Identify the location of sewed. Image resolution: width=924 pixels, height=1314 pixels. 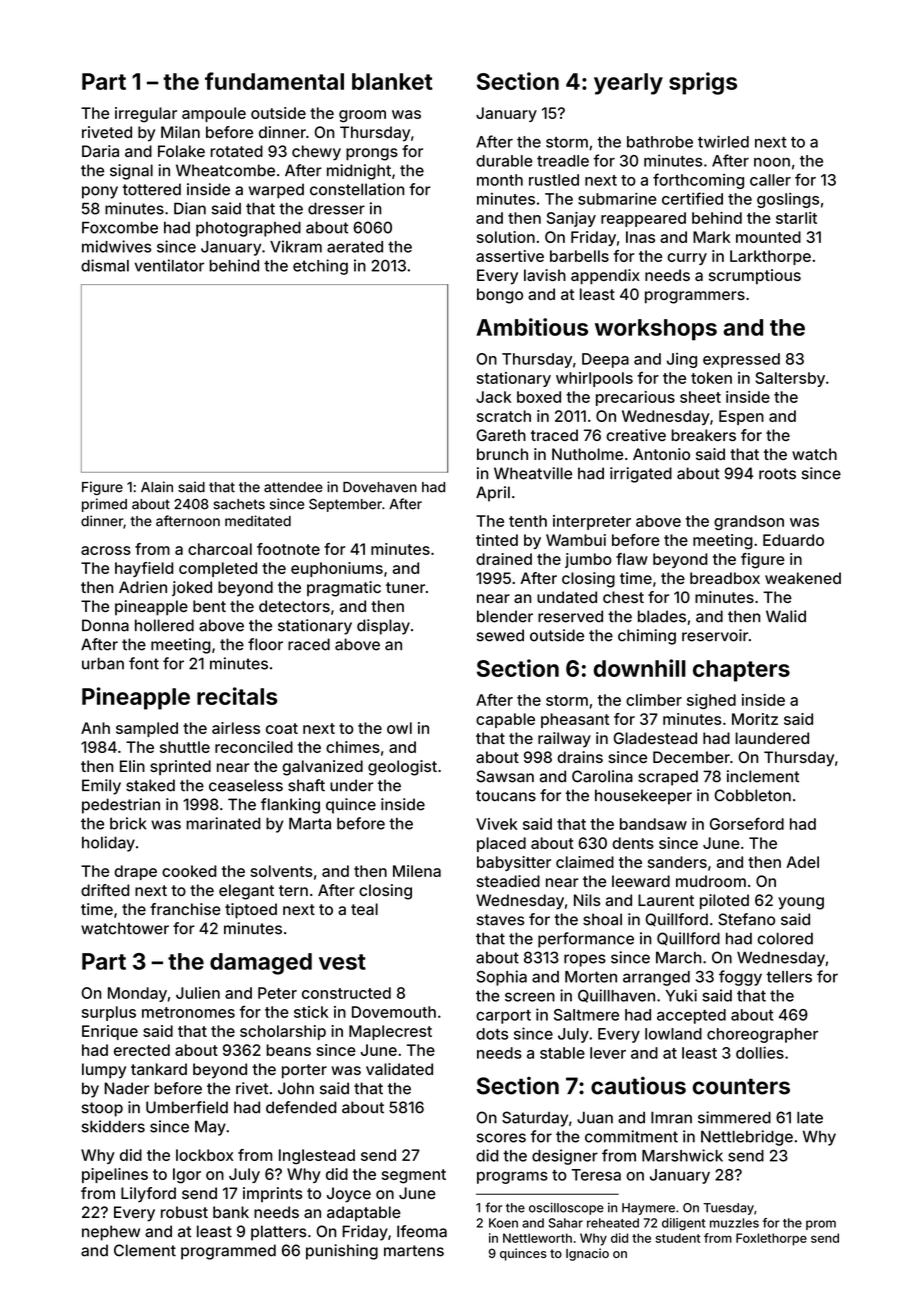
(500, 635).
